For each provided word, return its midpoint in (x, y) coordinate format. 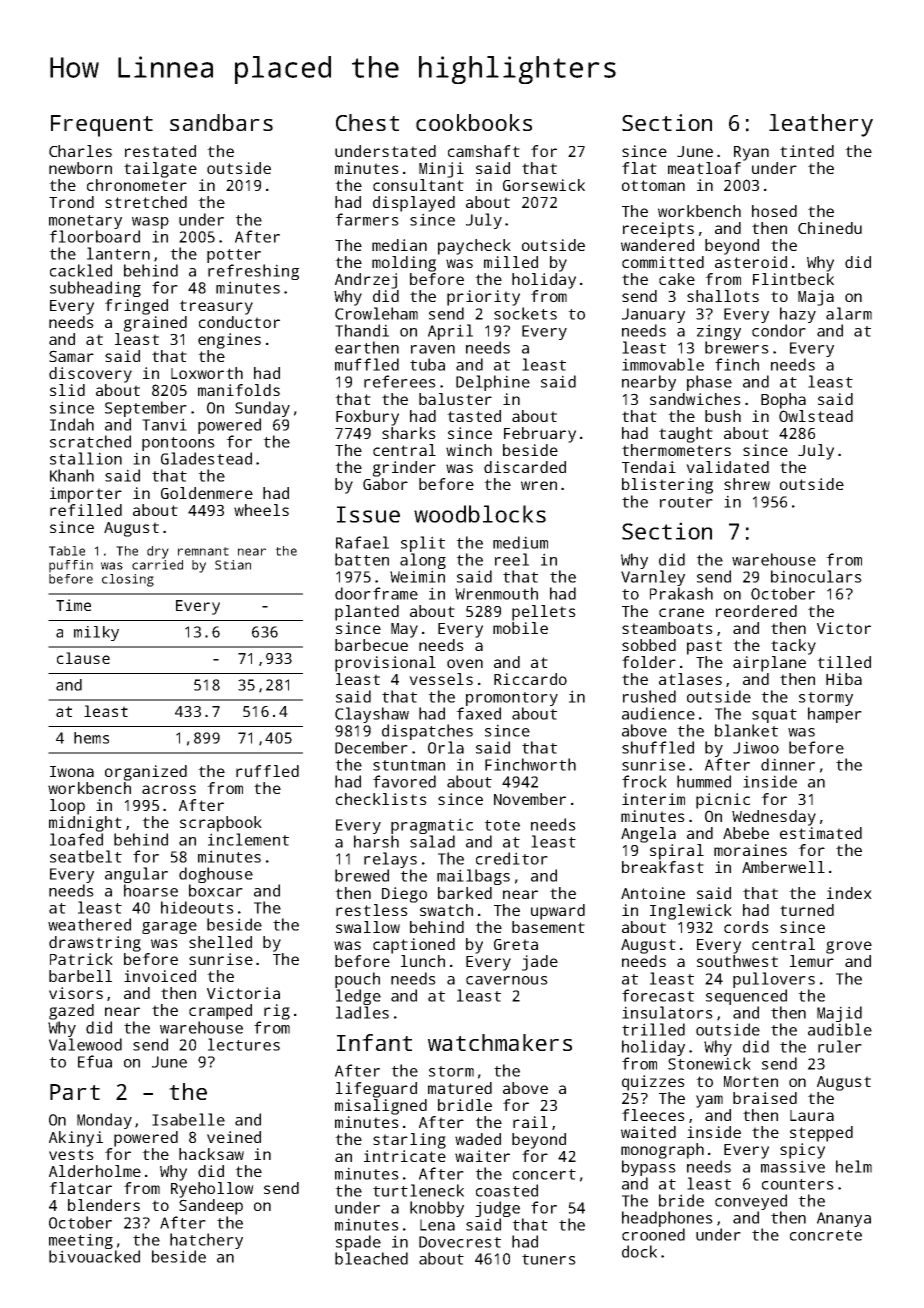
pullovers (774, 980)
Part (75, 1092)
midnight (85, 824)
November (530, 799)
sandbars (221, 122)
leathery (821, 125)
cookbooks (474, 122)
